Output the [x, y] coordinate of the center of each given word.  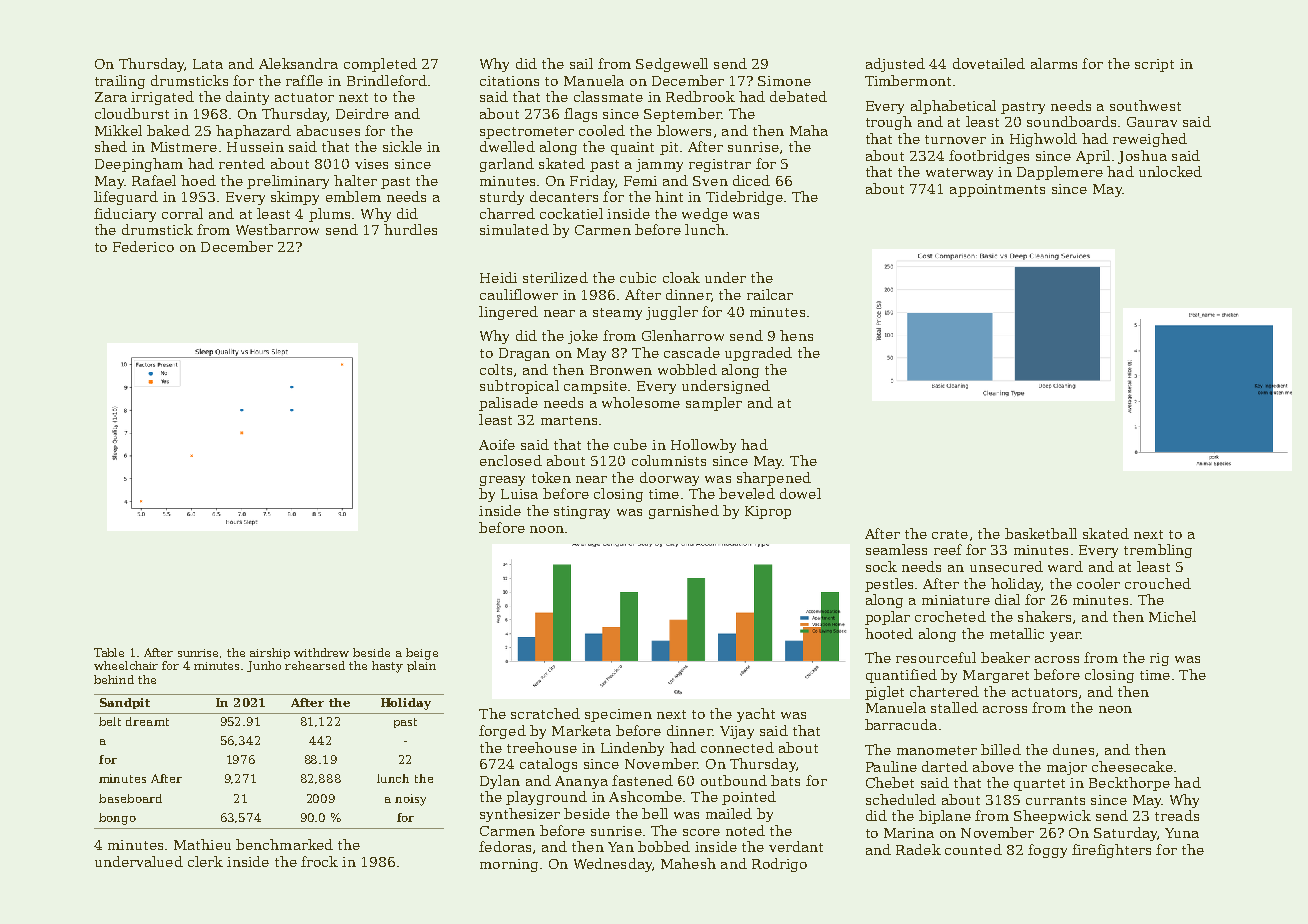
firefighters [1111, 851]
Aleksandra [298, 63]
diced [751, 180]
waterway [959, 174]
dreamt [147, 721]
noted [745, 830]
